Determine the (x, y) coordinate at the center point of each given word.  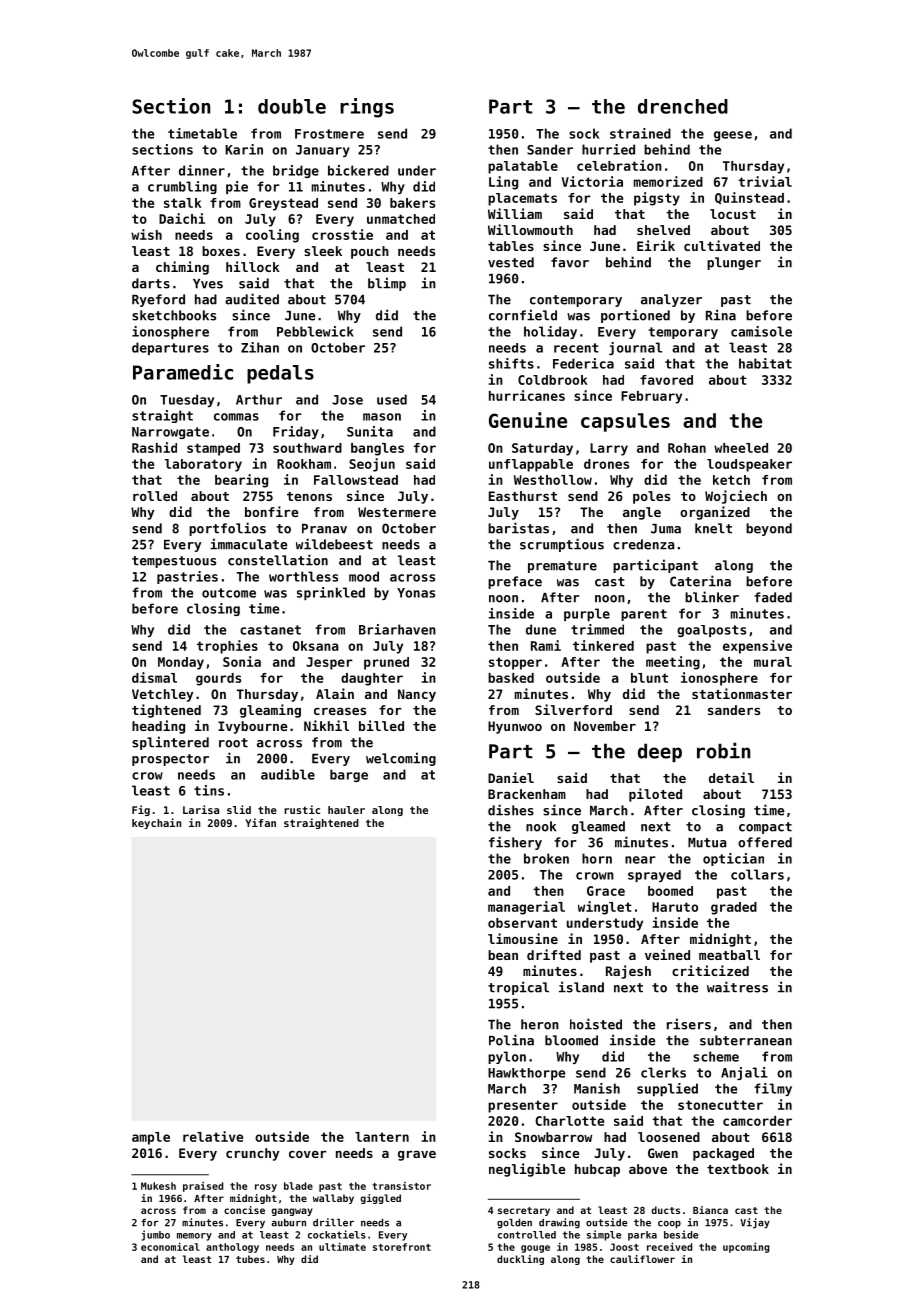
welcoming (401, 759)
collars (757, 874)
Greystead (283, 204)
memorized (668, 181)
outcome (229, 593)
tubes (250, 1259)
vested (511, 262)
